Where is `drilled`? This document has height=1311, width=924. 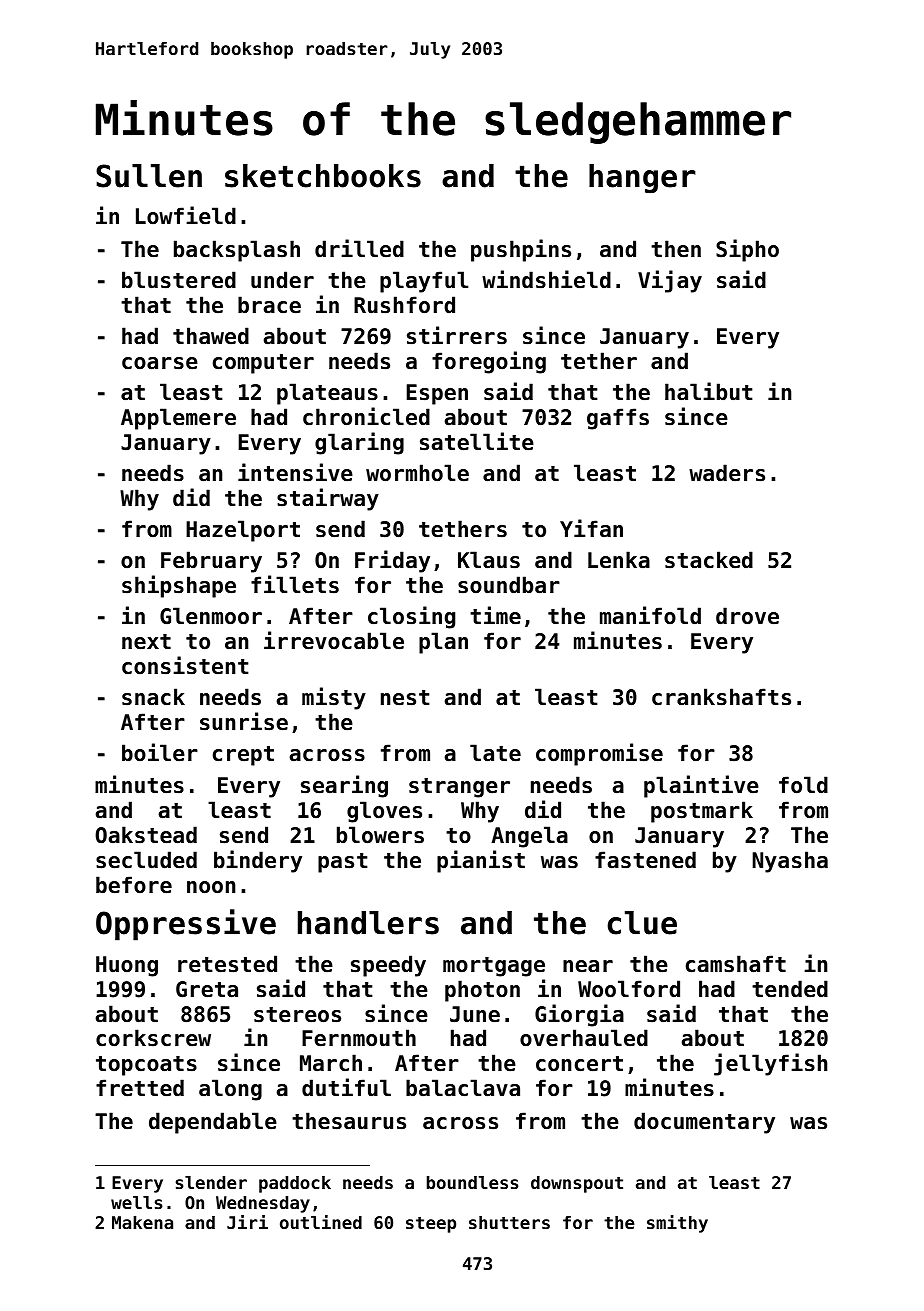 drilled is located at coordinates (359, 248).
